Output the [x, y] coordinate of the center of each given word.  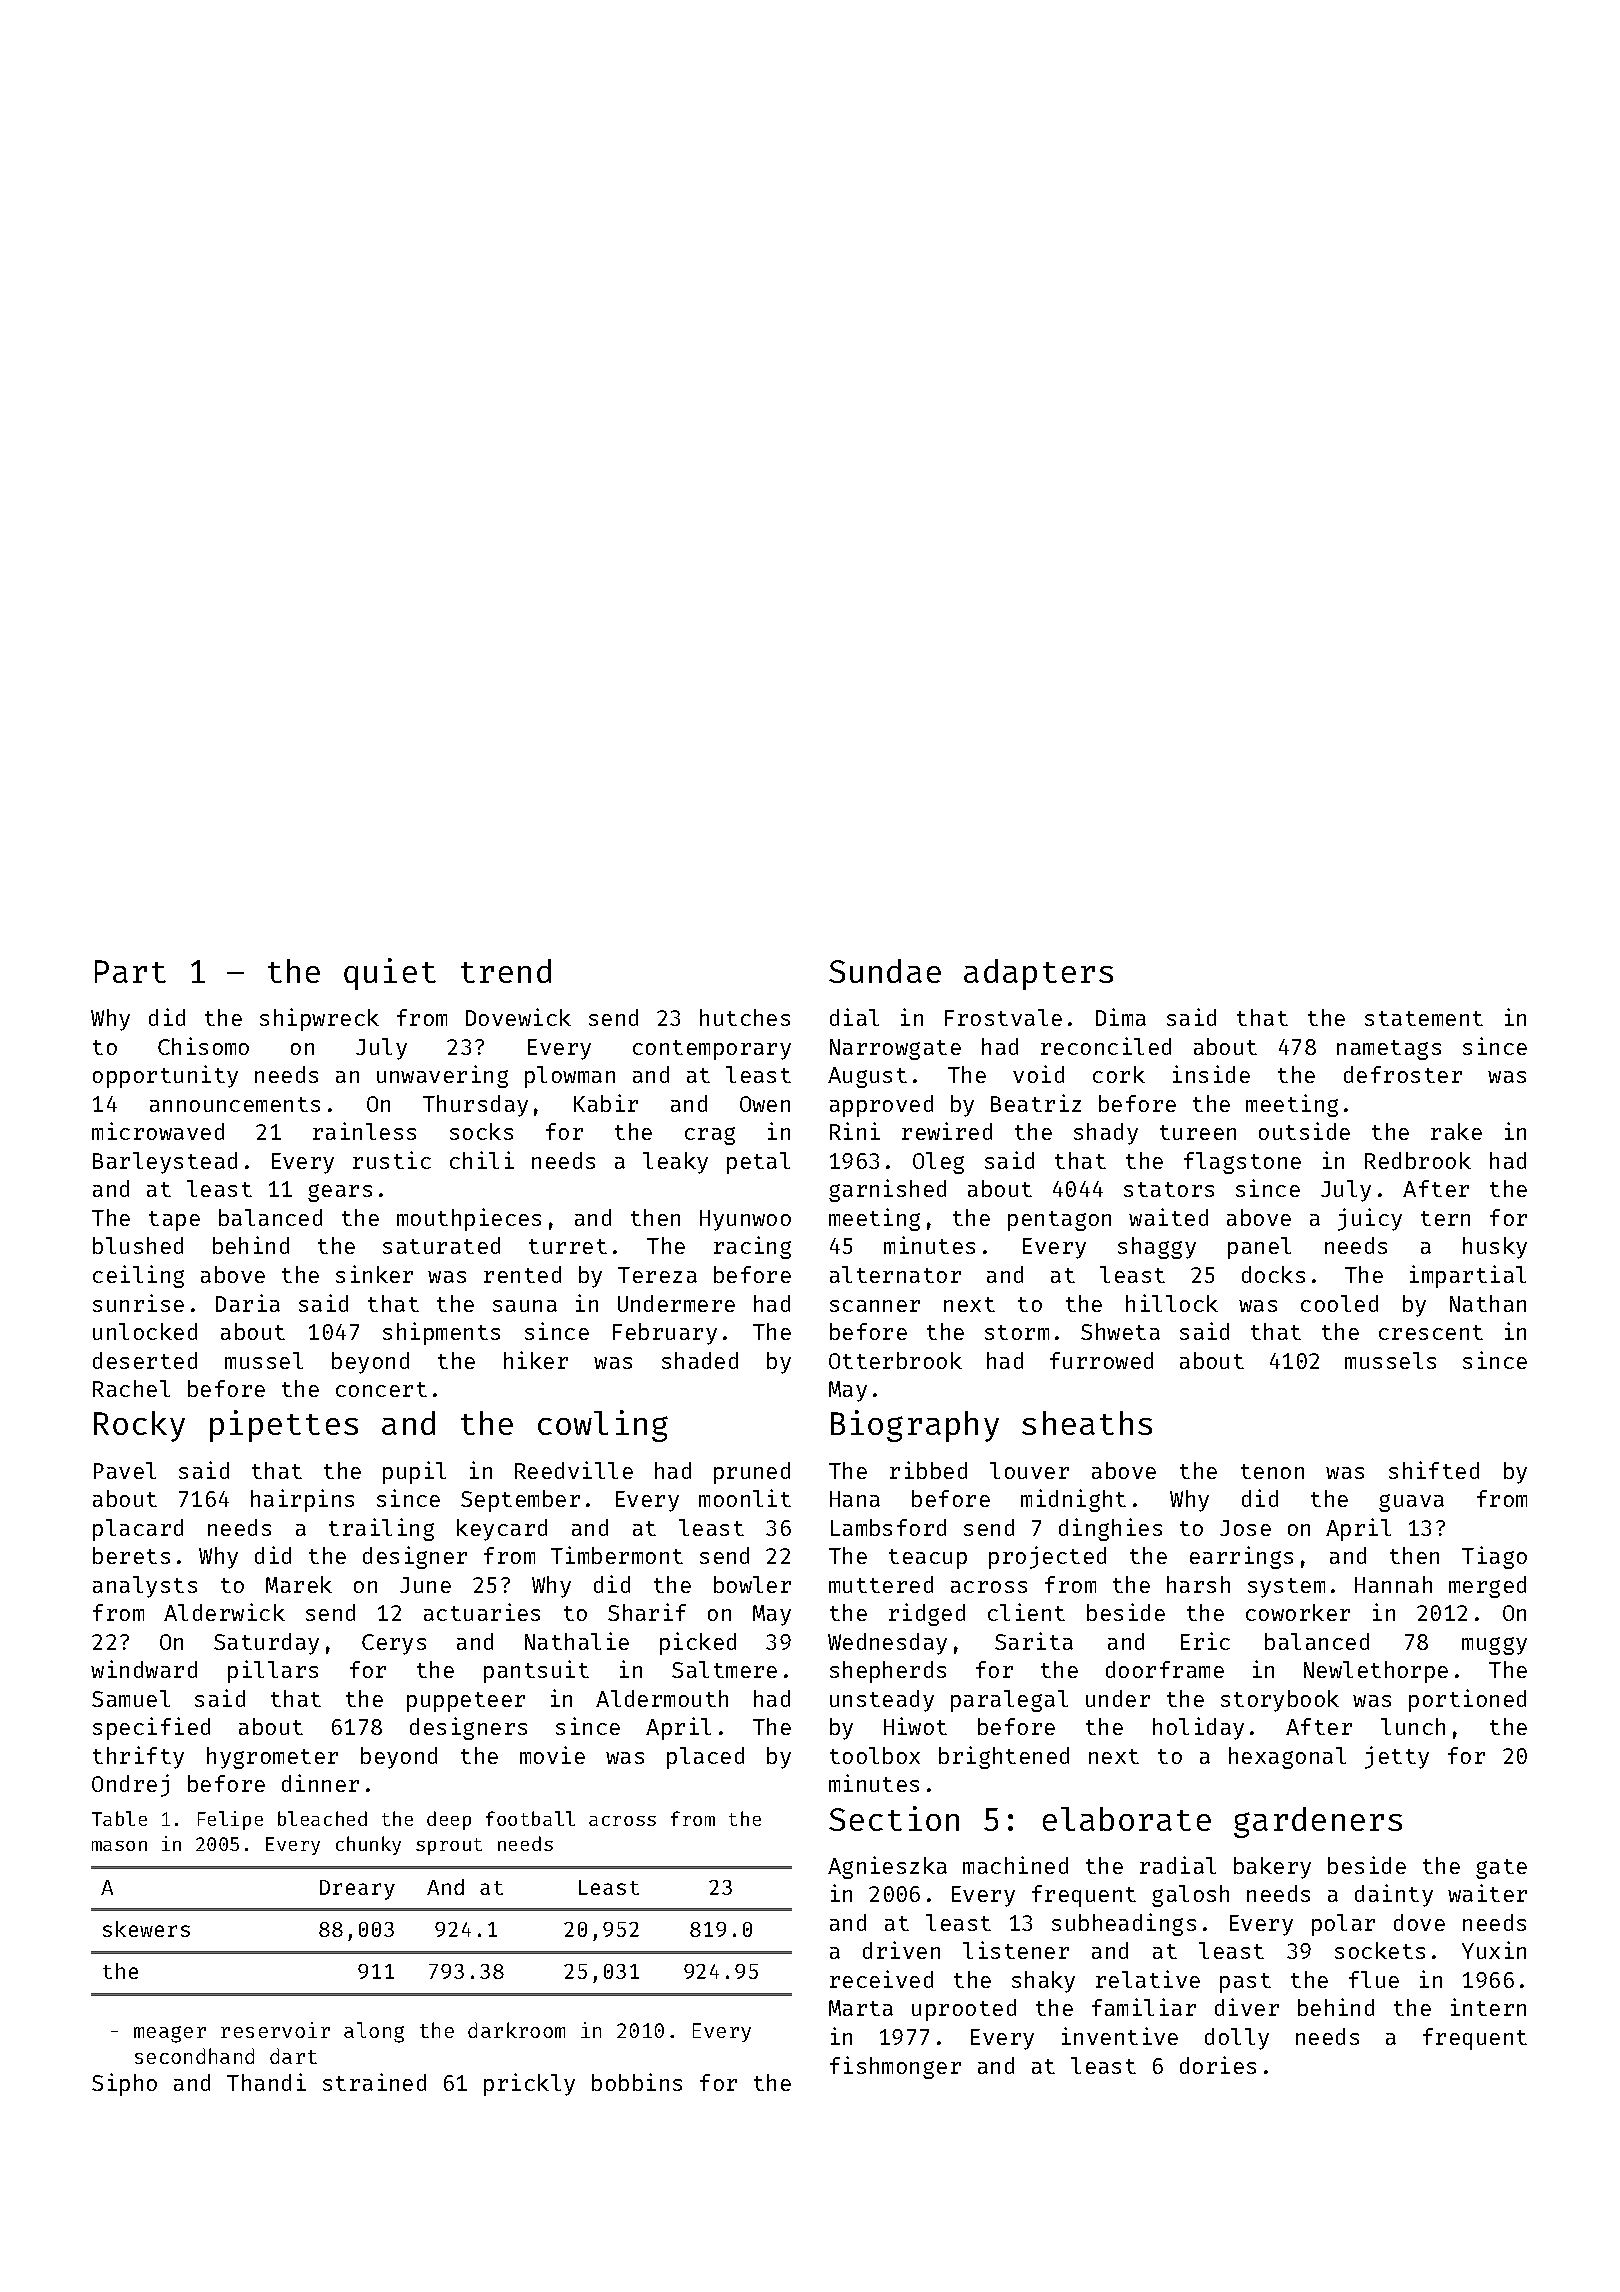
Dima [1121, 1017]
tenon [1272, 1471]
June [425, 1585]
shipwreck [319, 1019]
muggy [1494, 1646]
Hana [855, 1499]
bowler [752, 1584]
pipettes [284, 1426]
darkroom [516, 2030]
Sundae [885, 971]
